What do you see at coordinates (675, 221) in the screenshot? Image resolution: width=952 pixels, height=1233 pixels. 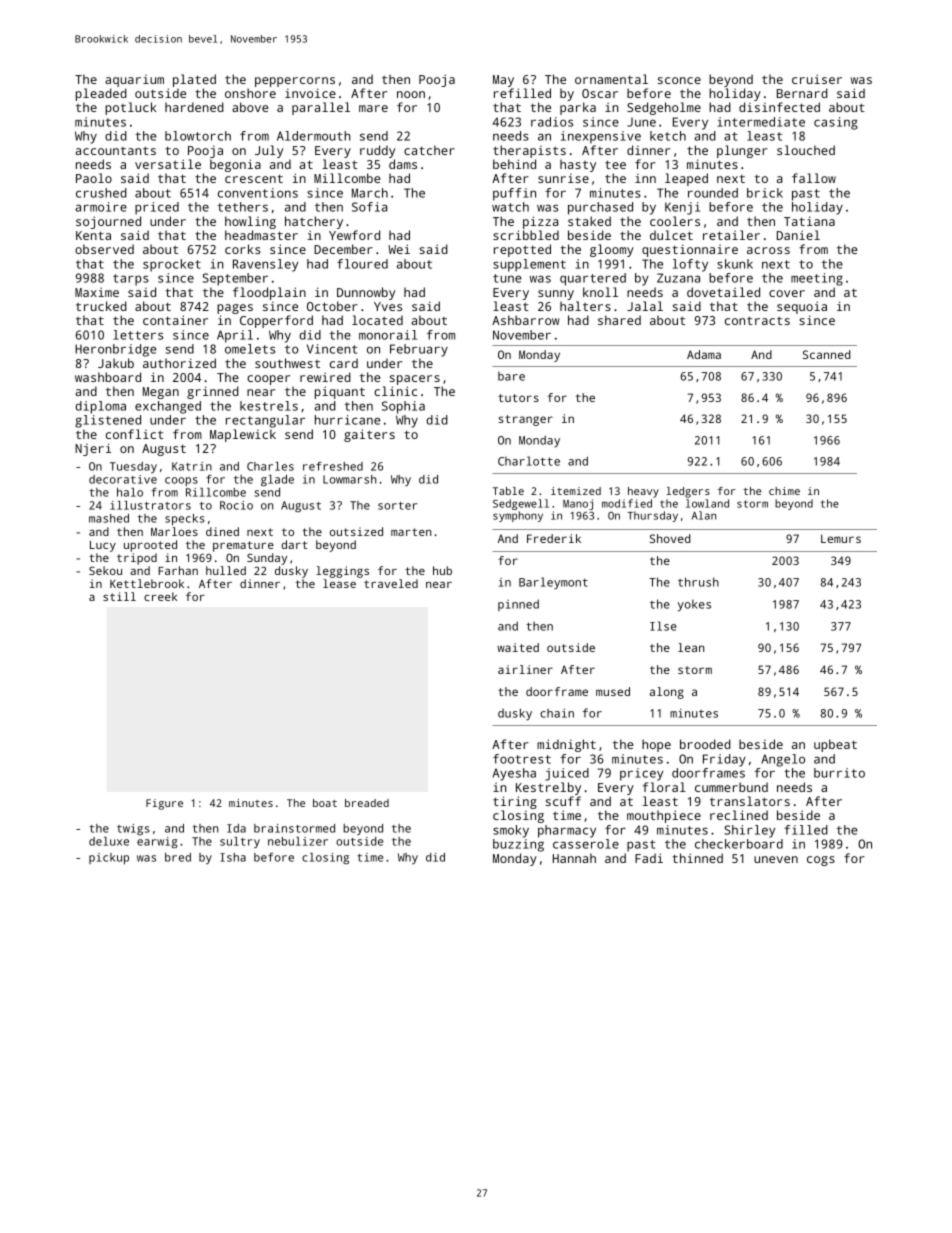 I see `coolers` at bounding box center [675, 221].
